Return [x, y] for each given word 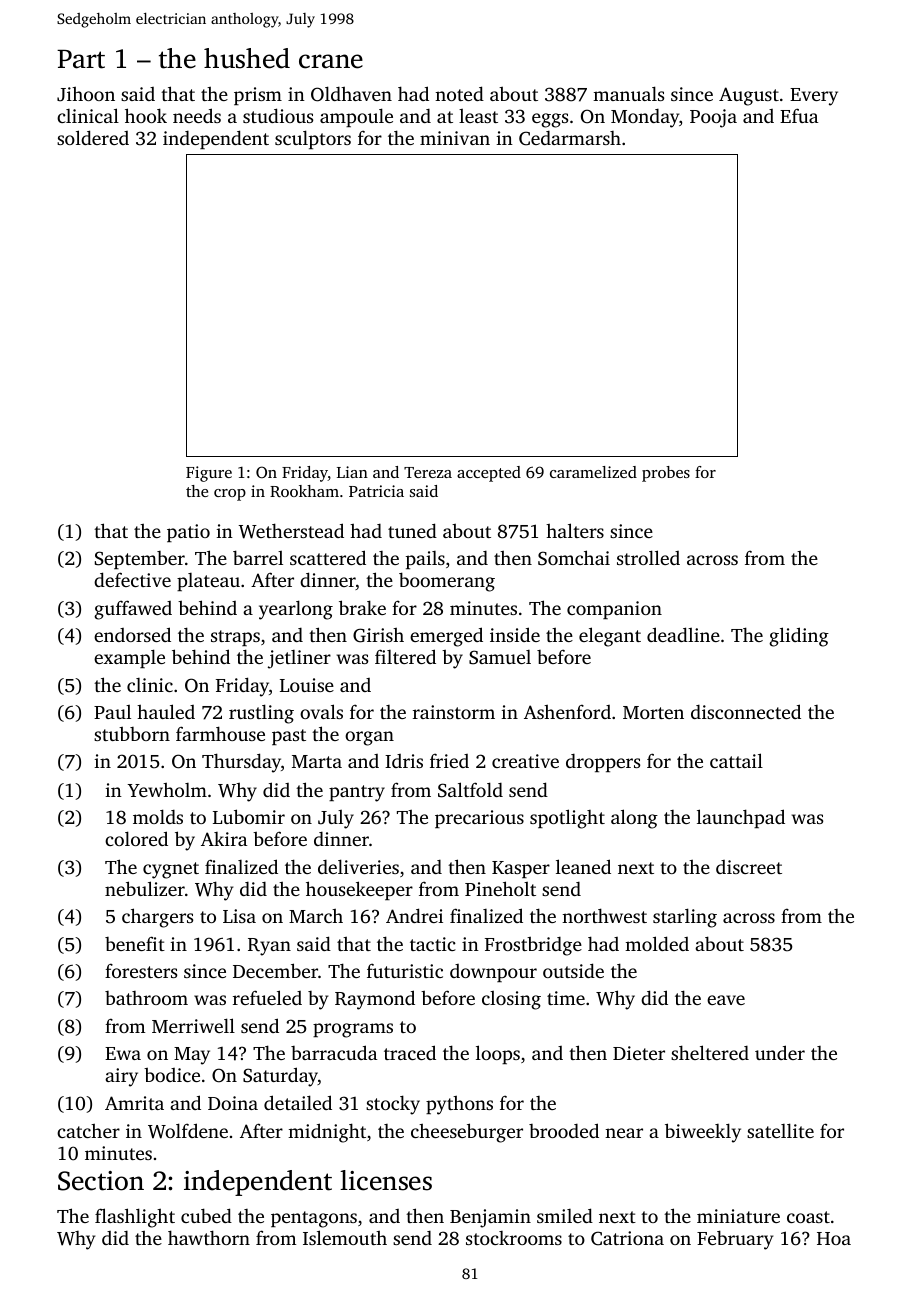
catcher [88, 1130]
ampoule [356, 117]
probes [666, 474]
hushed [247, 58]
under [780, 1052]
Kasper [521, 869]
